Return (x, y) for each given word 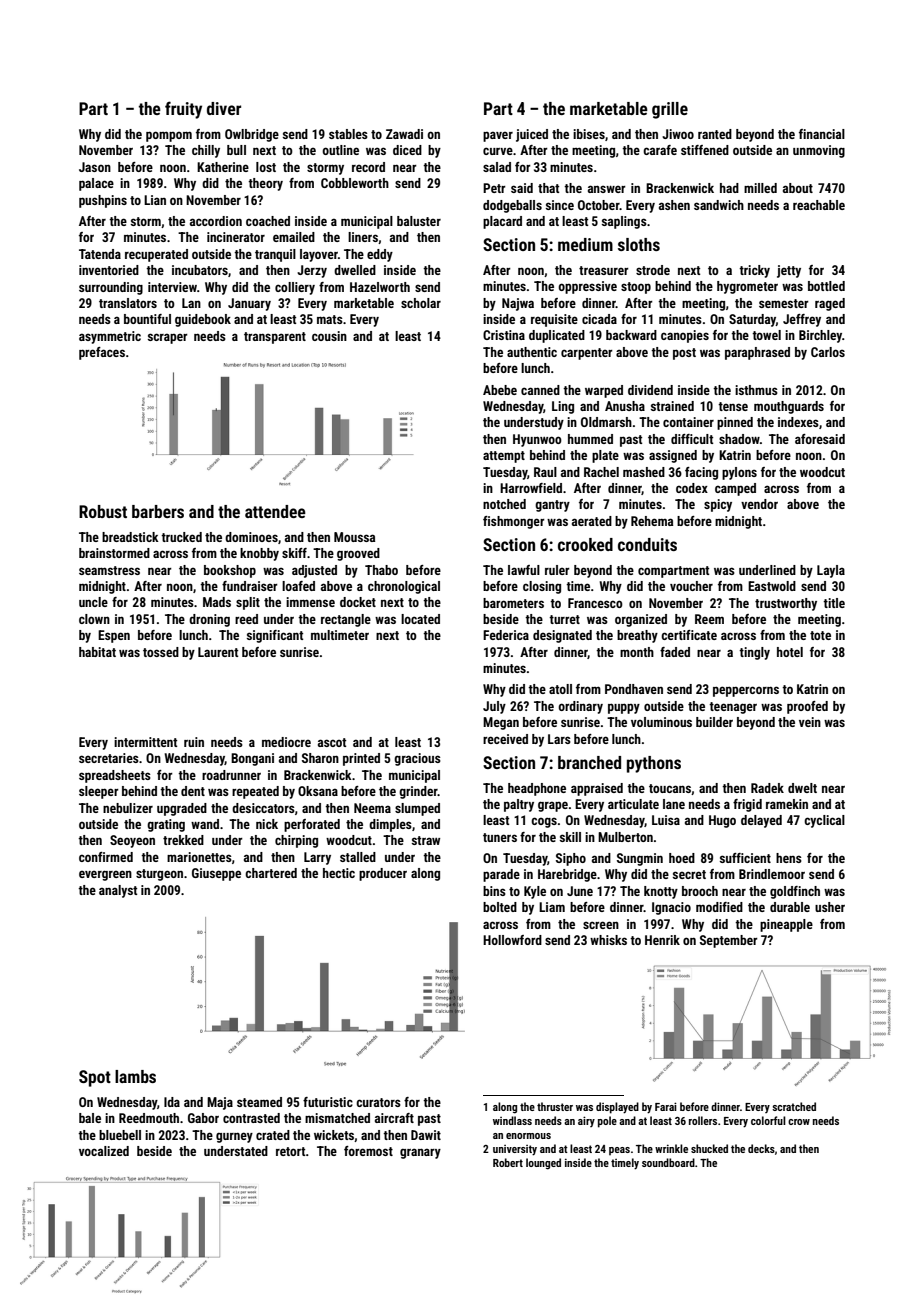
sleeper (99, 792)
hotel (790, 652)
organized (641, 620)
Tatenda (100, 254)
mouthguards (789, 407)
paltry (519, 805)
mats (330, 319)
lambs (135, 1076)
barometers (513, 603)
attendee (275, 511)
